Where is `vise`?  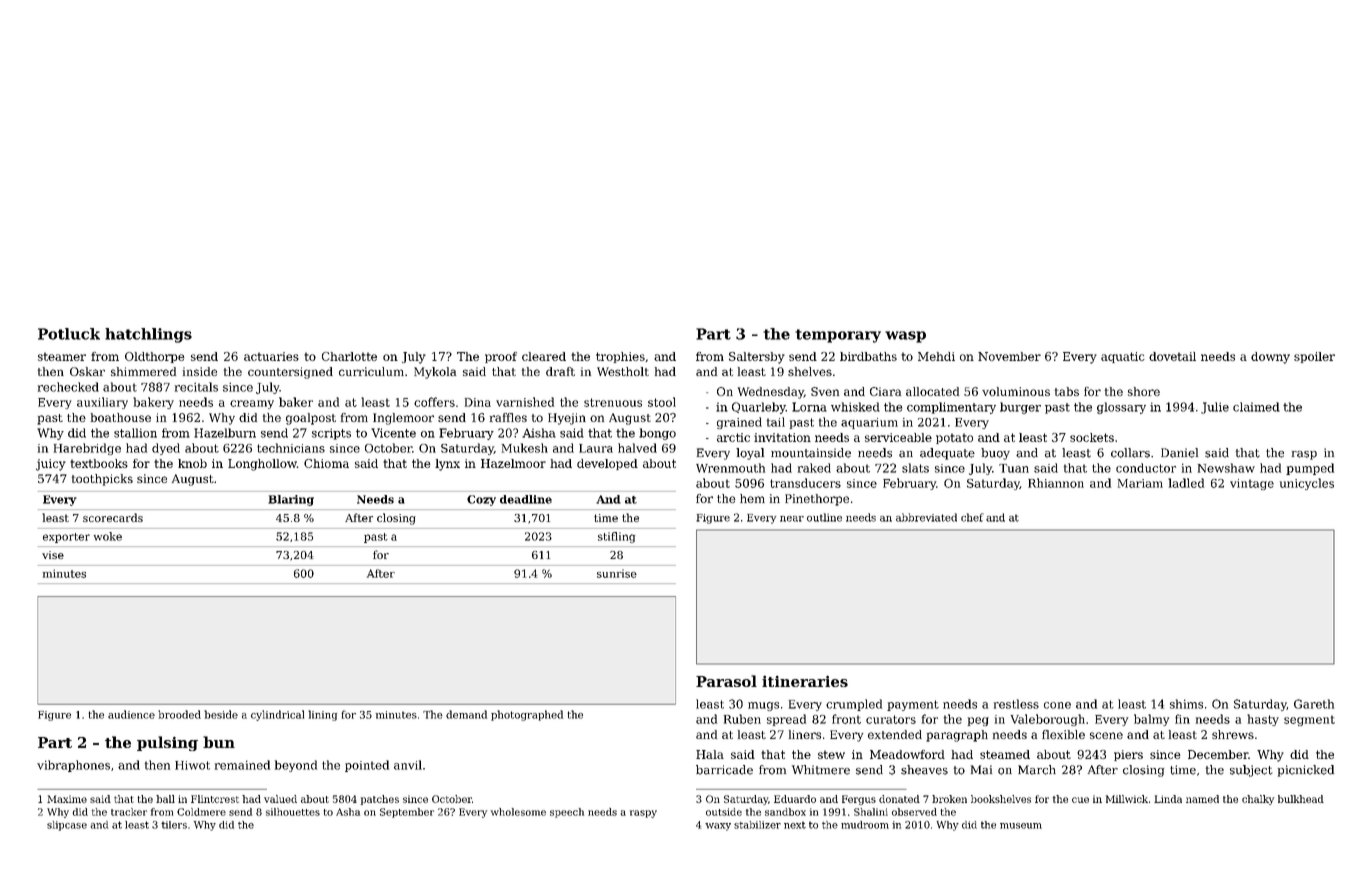
vise is located at coordinates (53, 555).
